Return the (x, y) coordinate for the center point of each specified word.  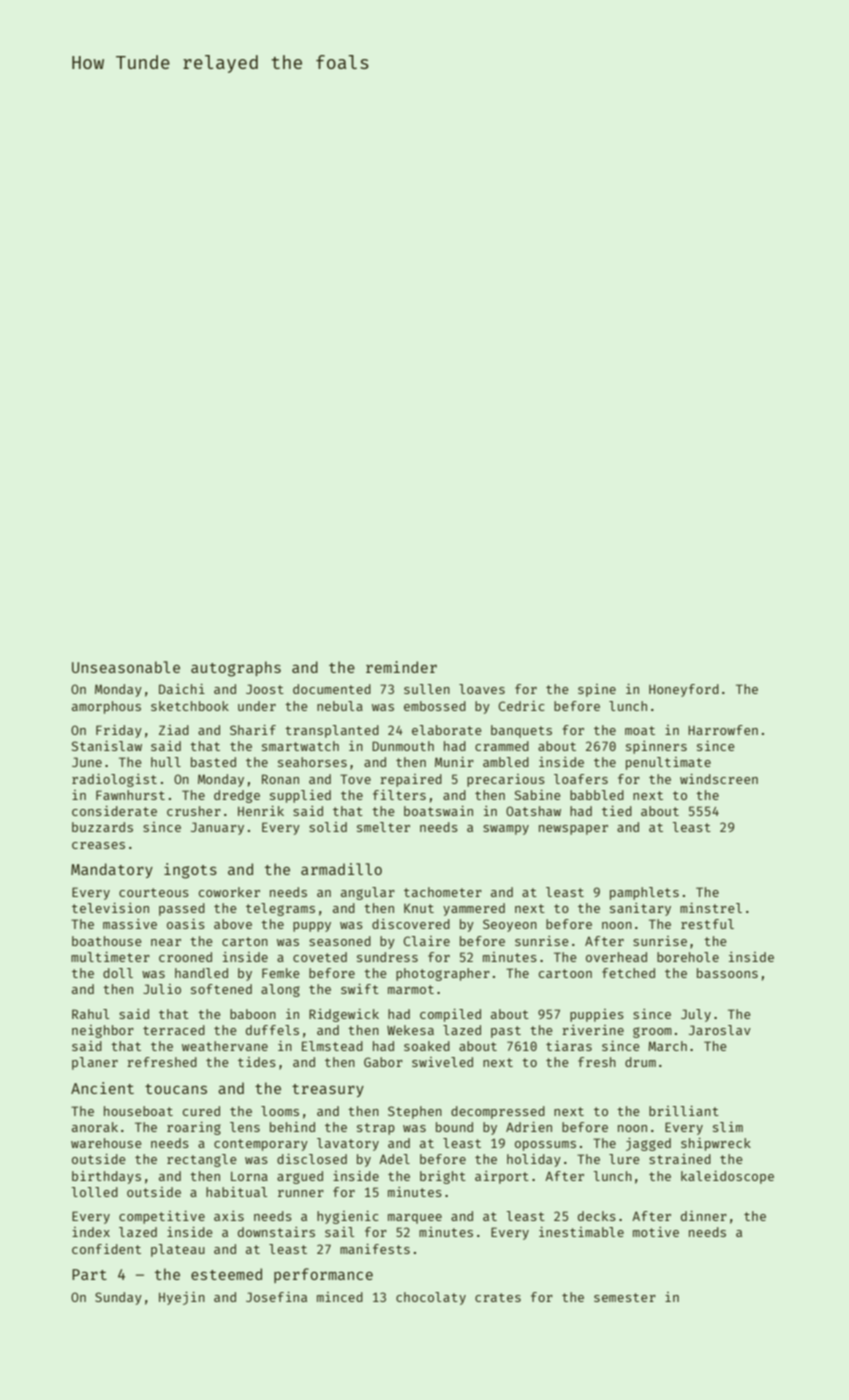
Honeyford (684, 690)
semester (625, 1297)
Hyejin (182, 1298)
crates (498, 1297)
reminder (401, 667)
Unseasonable (126, 667)
